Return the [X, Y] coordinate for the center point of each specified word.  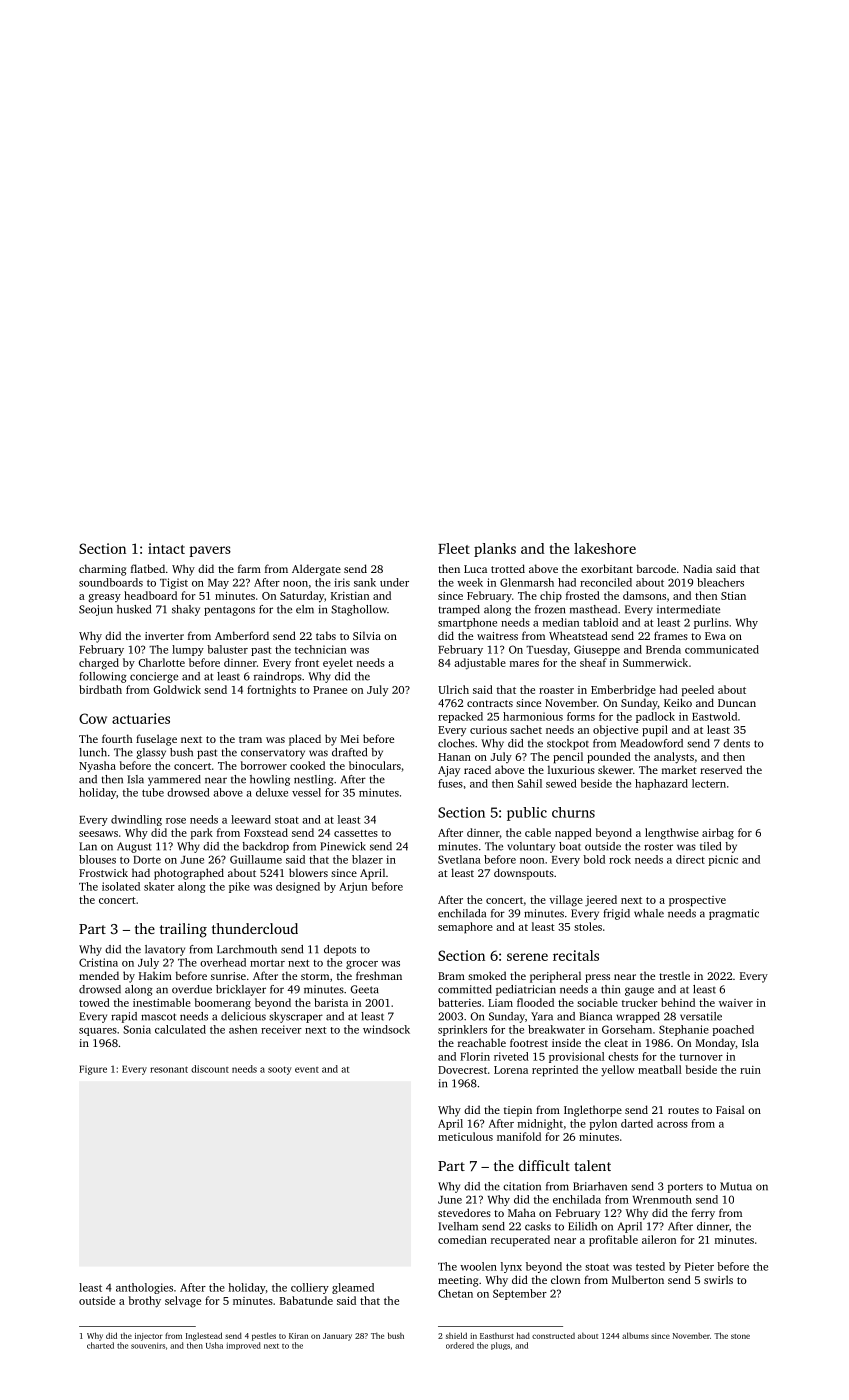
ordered [460, 1345]
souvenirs [148, 1346]
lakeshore [605, 548]
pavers [210, 551]
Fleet [454, 548]
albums [635, 1335]
